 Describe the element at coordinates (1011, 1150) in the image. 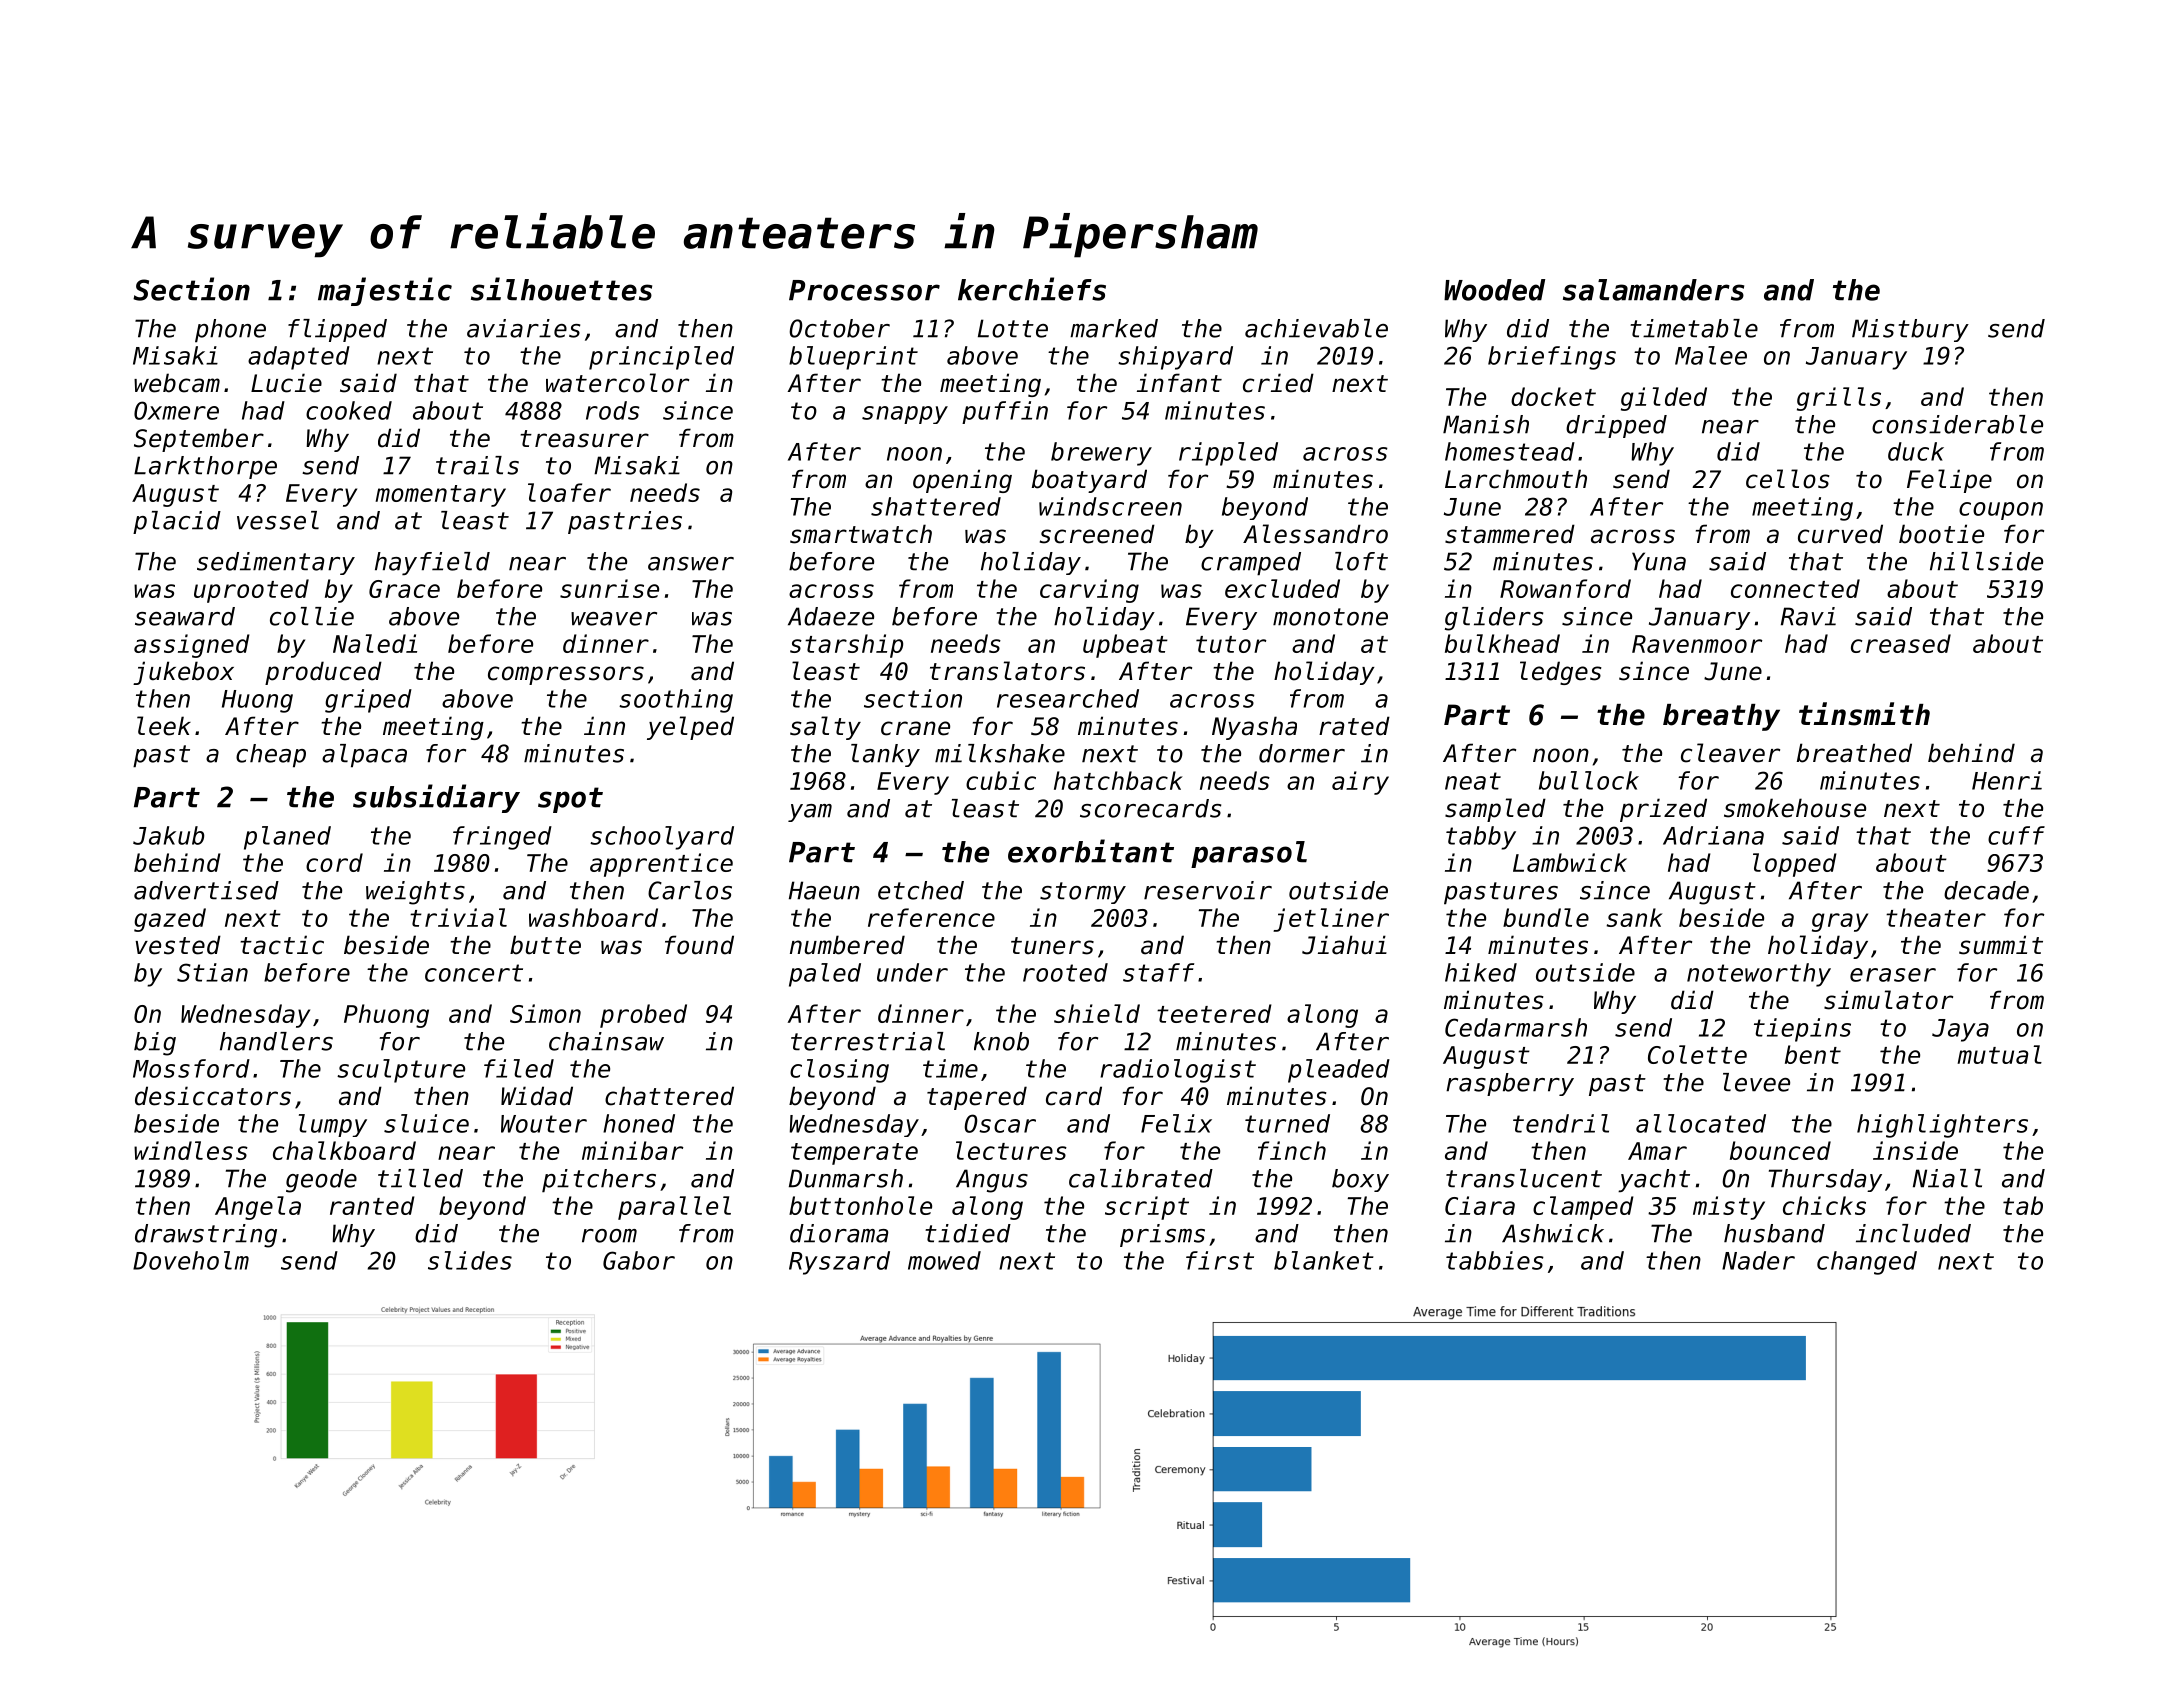

I see `lectures` at that location.
